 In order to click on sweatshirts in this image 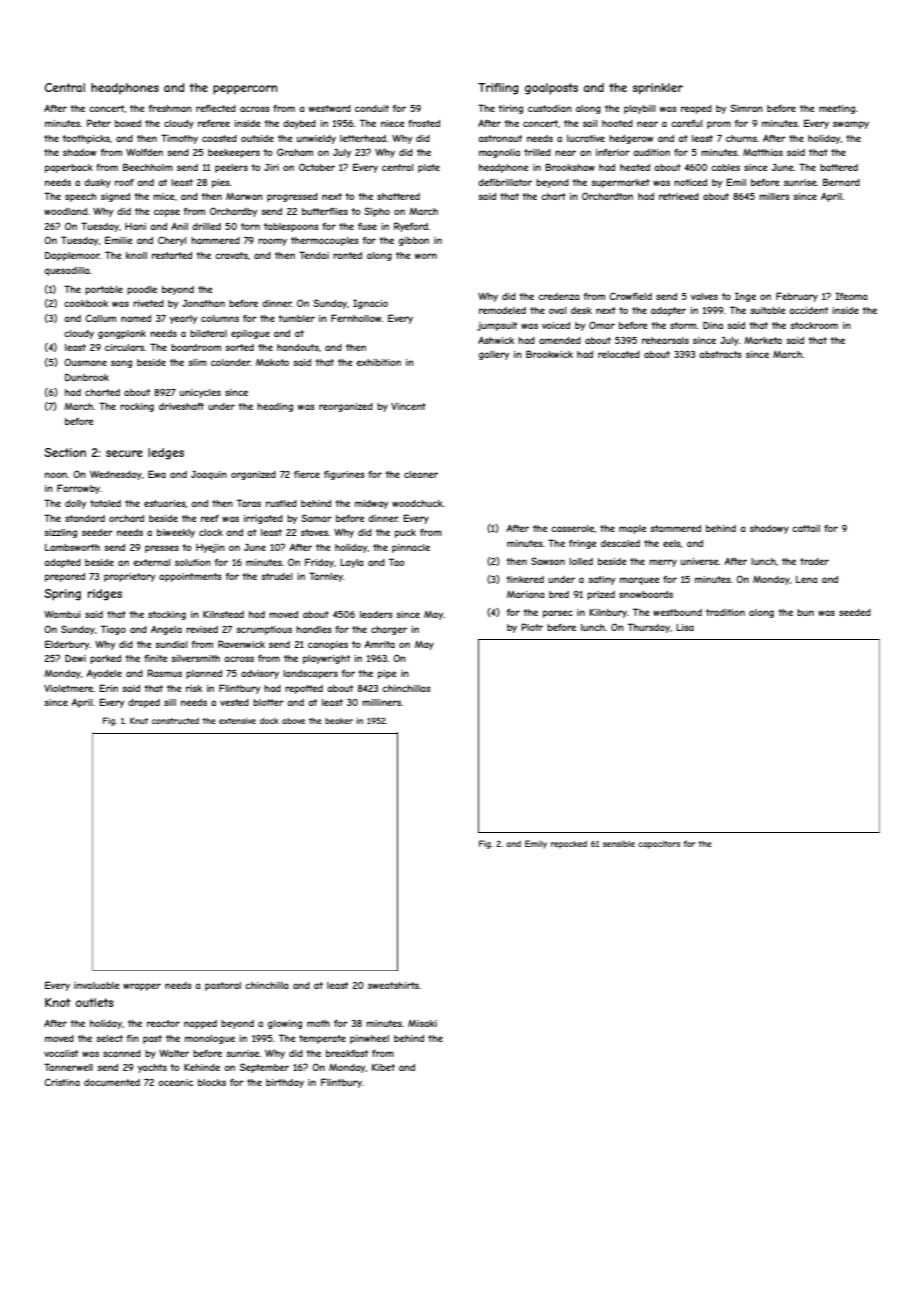, I will do `click(393, 985)`.
